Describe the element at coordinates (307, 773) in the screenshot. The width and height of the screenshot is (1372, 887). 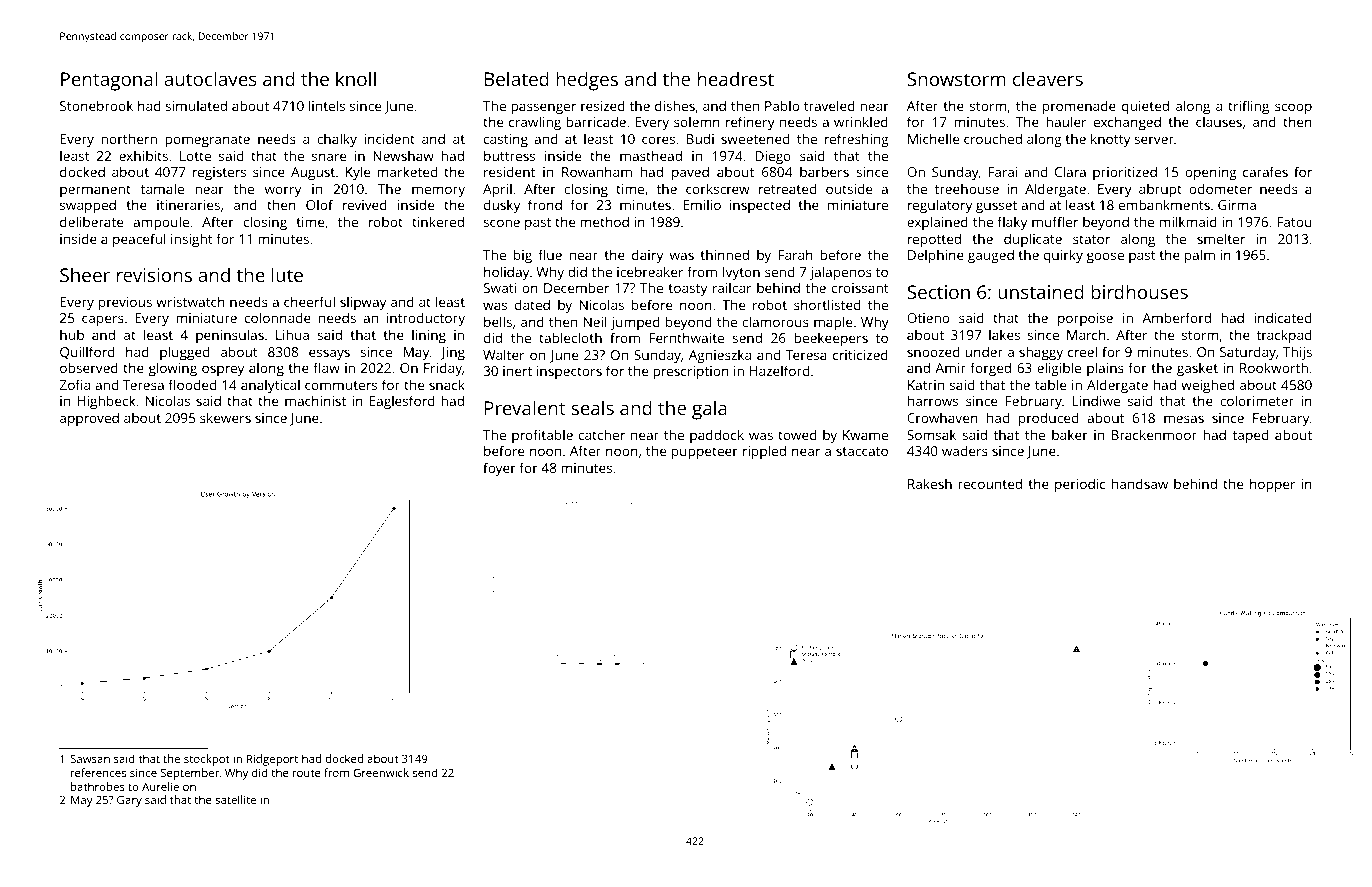
I see `route` at that location.
